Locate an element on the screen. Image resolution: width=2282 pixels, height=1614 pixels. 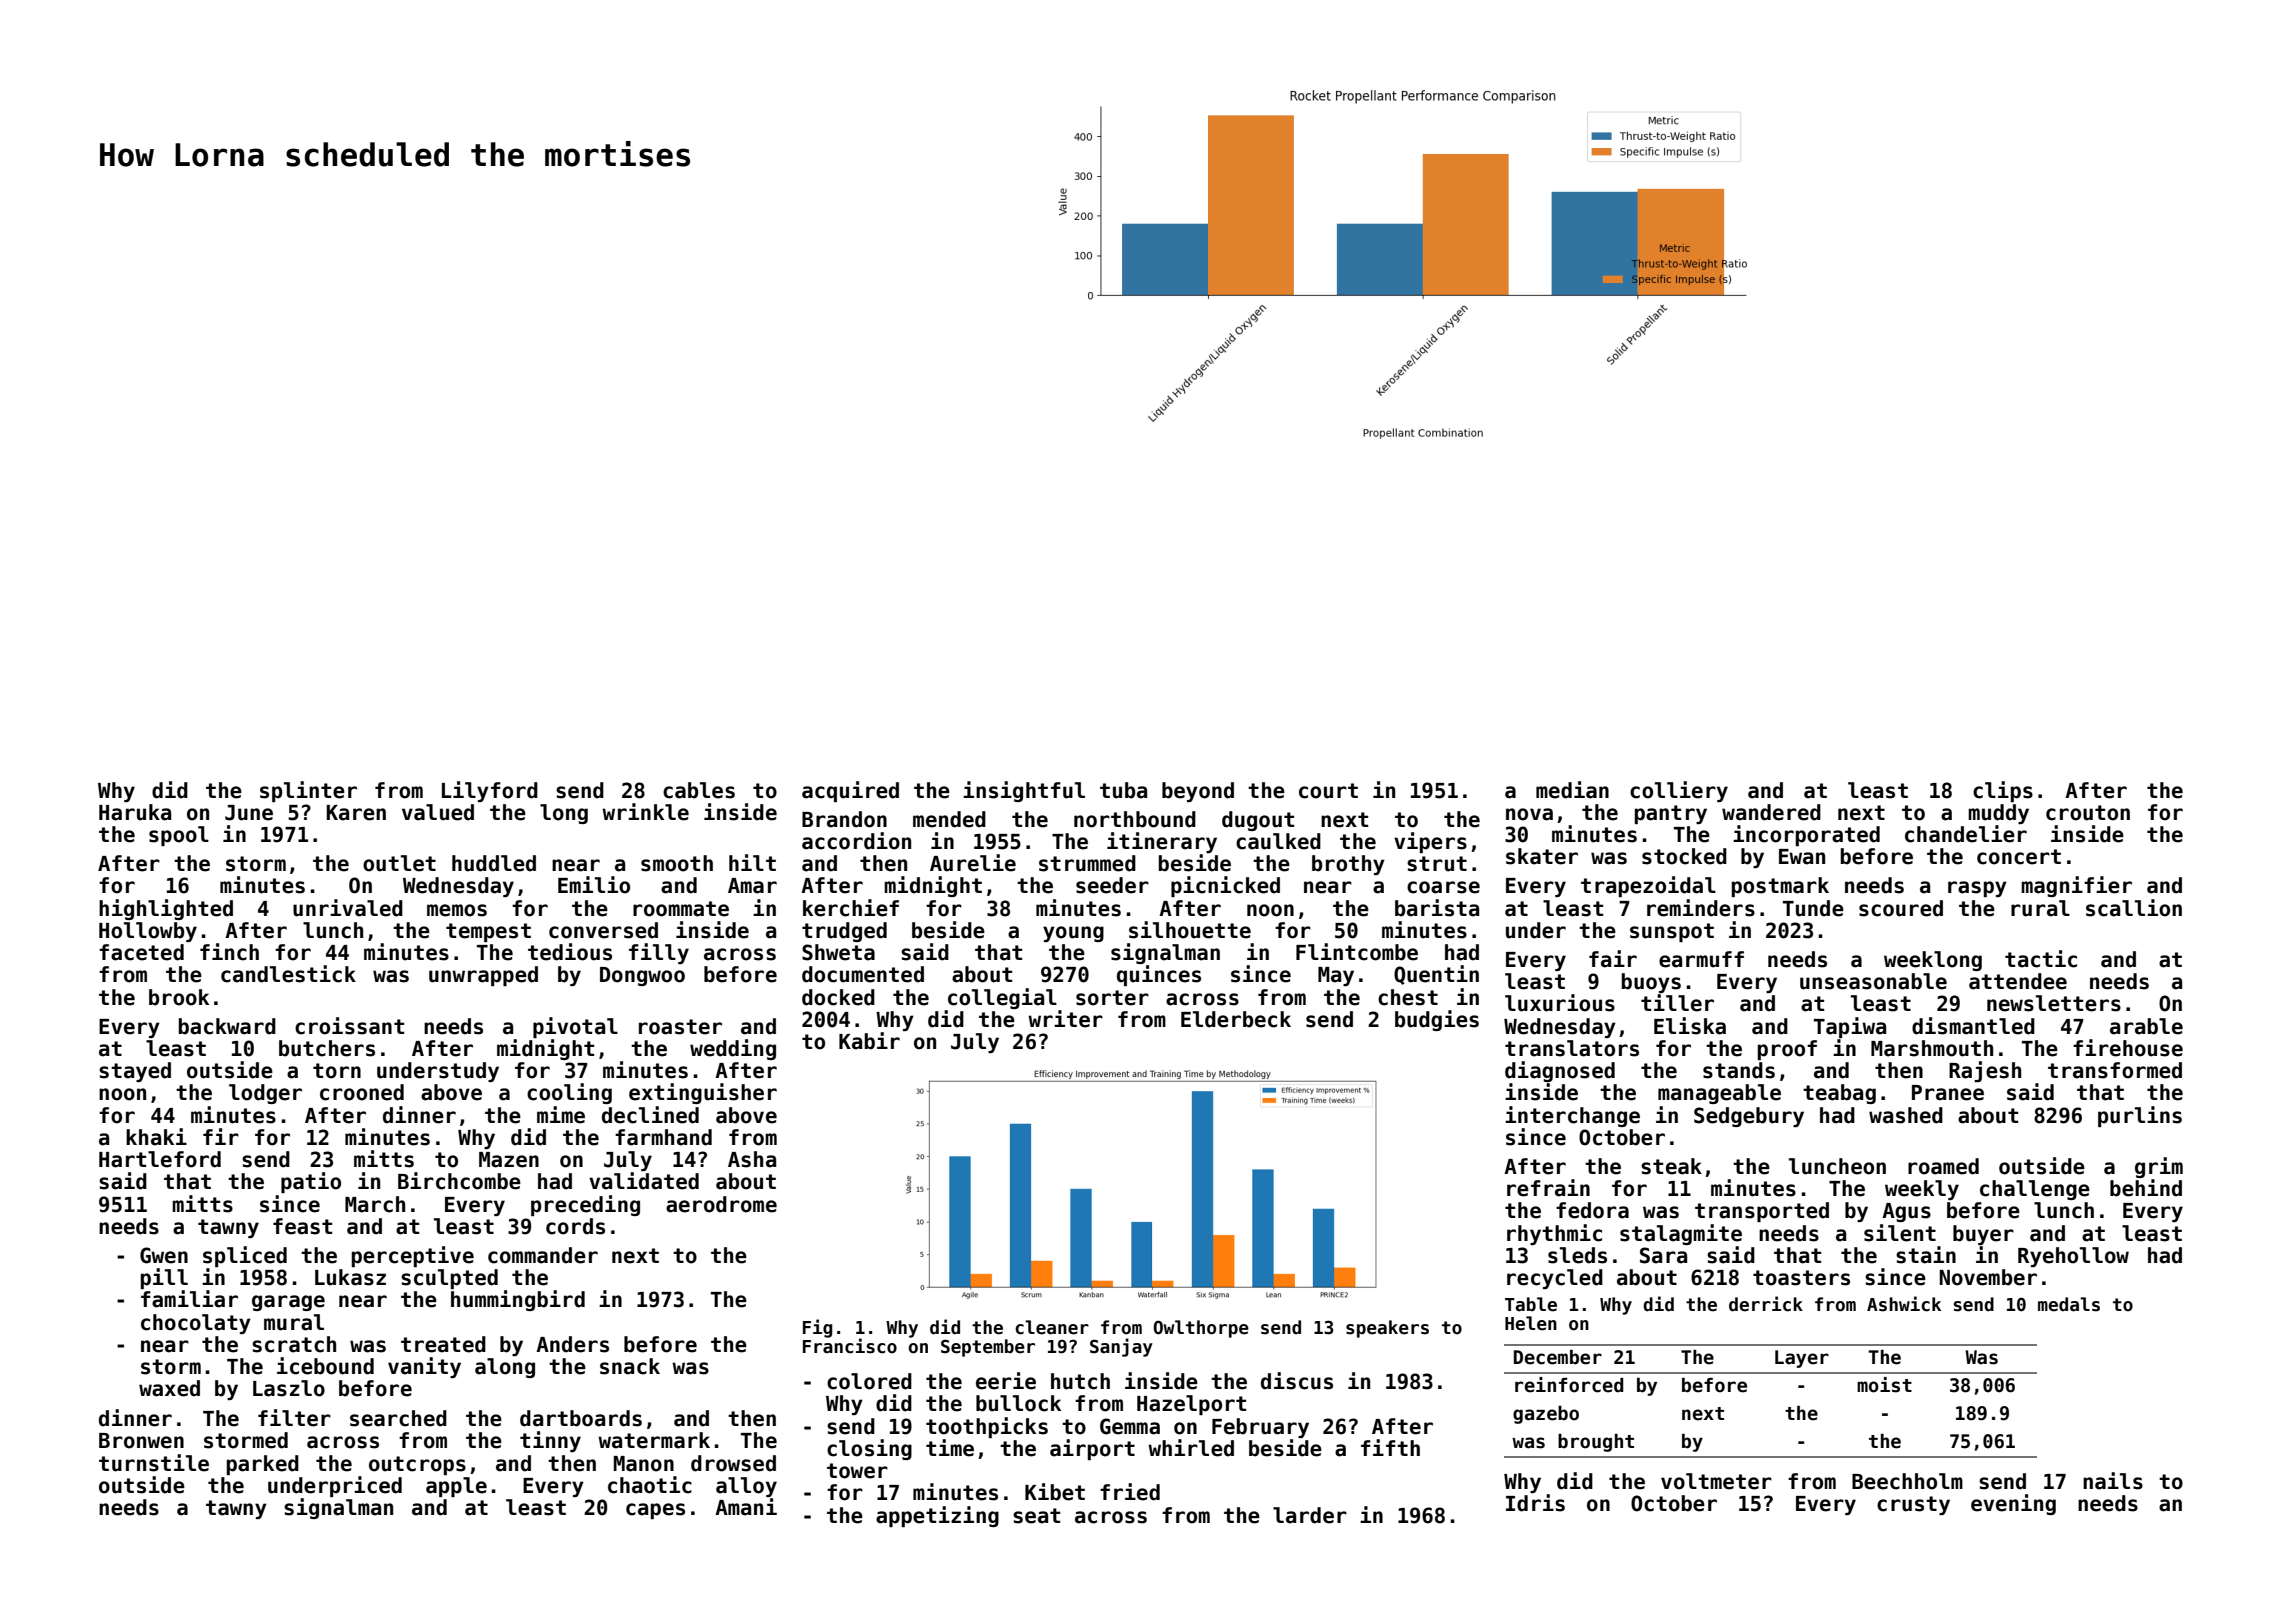
apple is located at coordinates (456, 1487).
